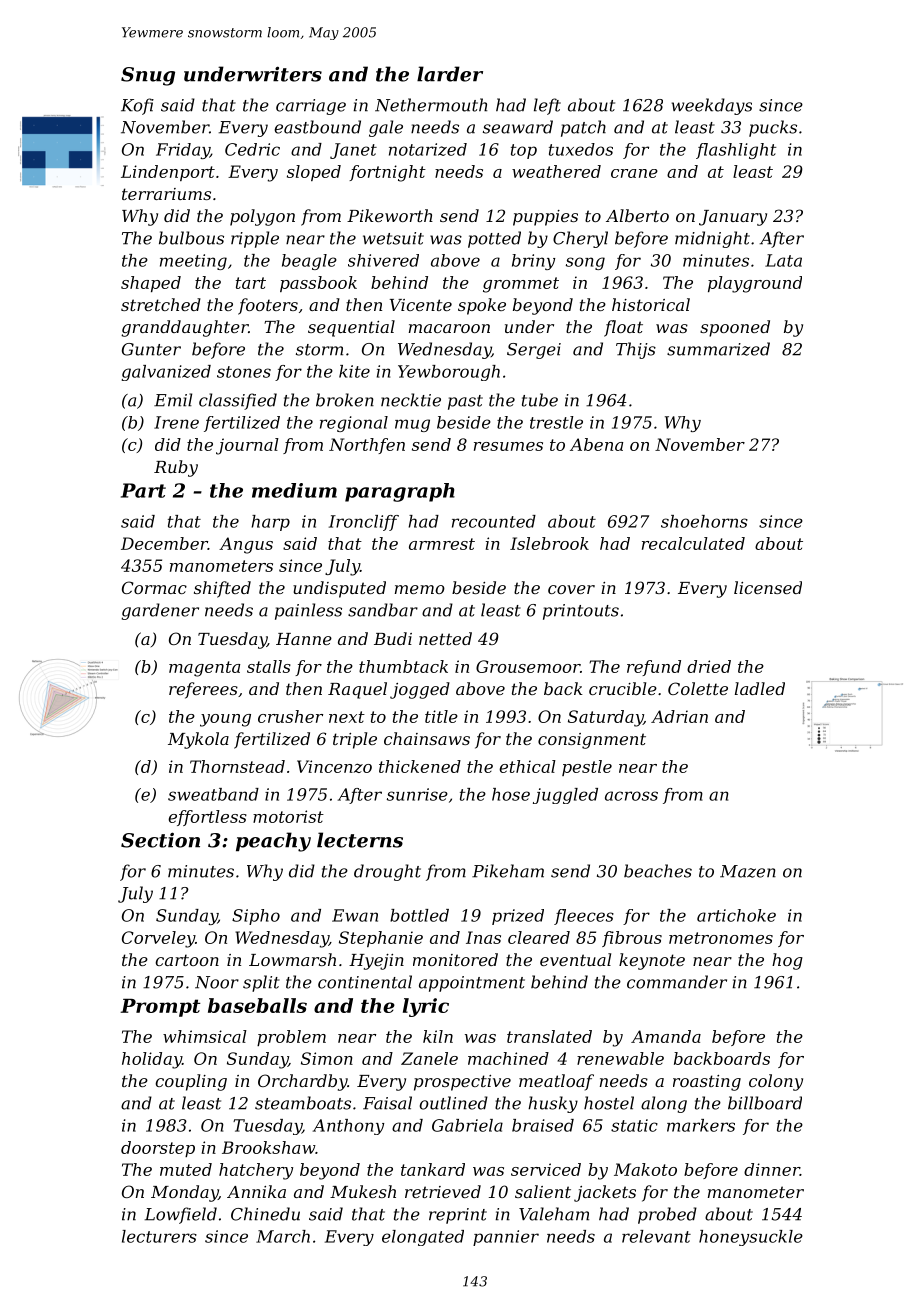  Describe the element at coordinates (751, 1238) in the document. I see `honeysuckle` at that location.
